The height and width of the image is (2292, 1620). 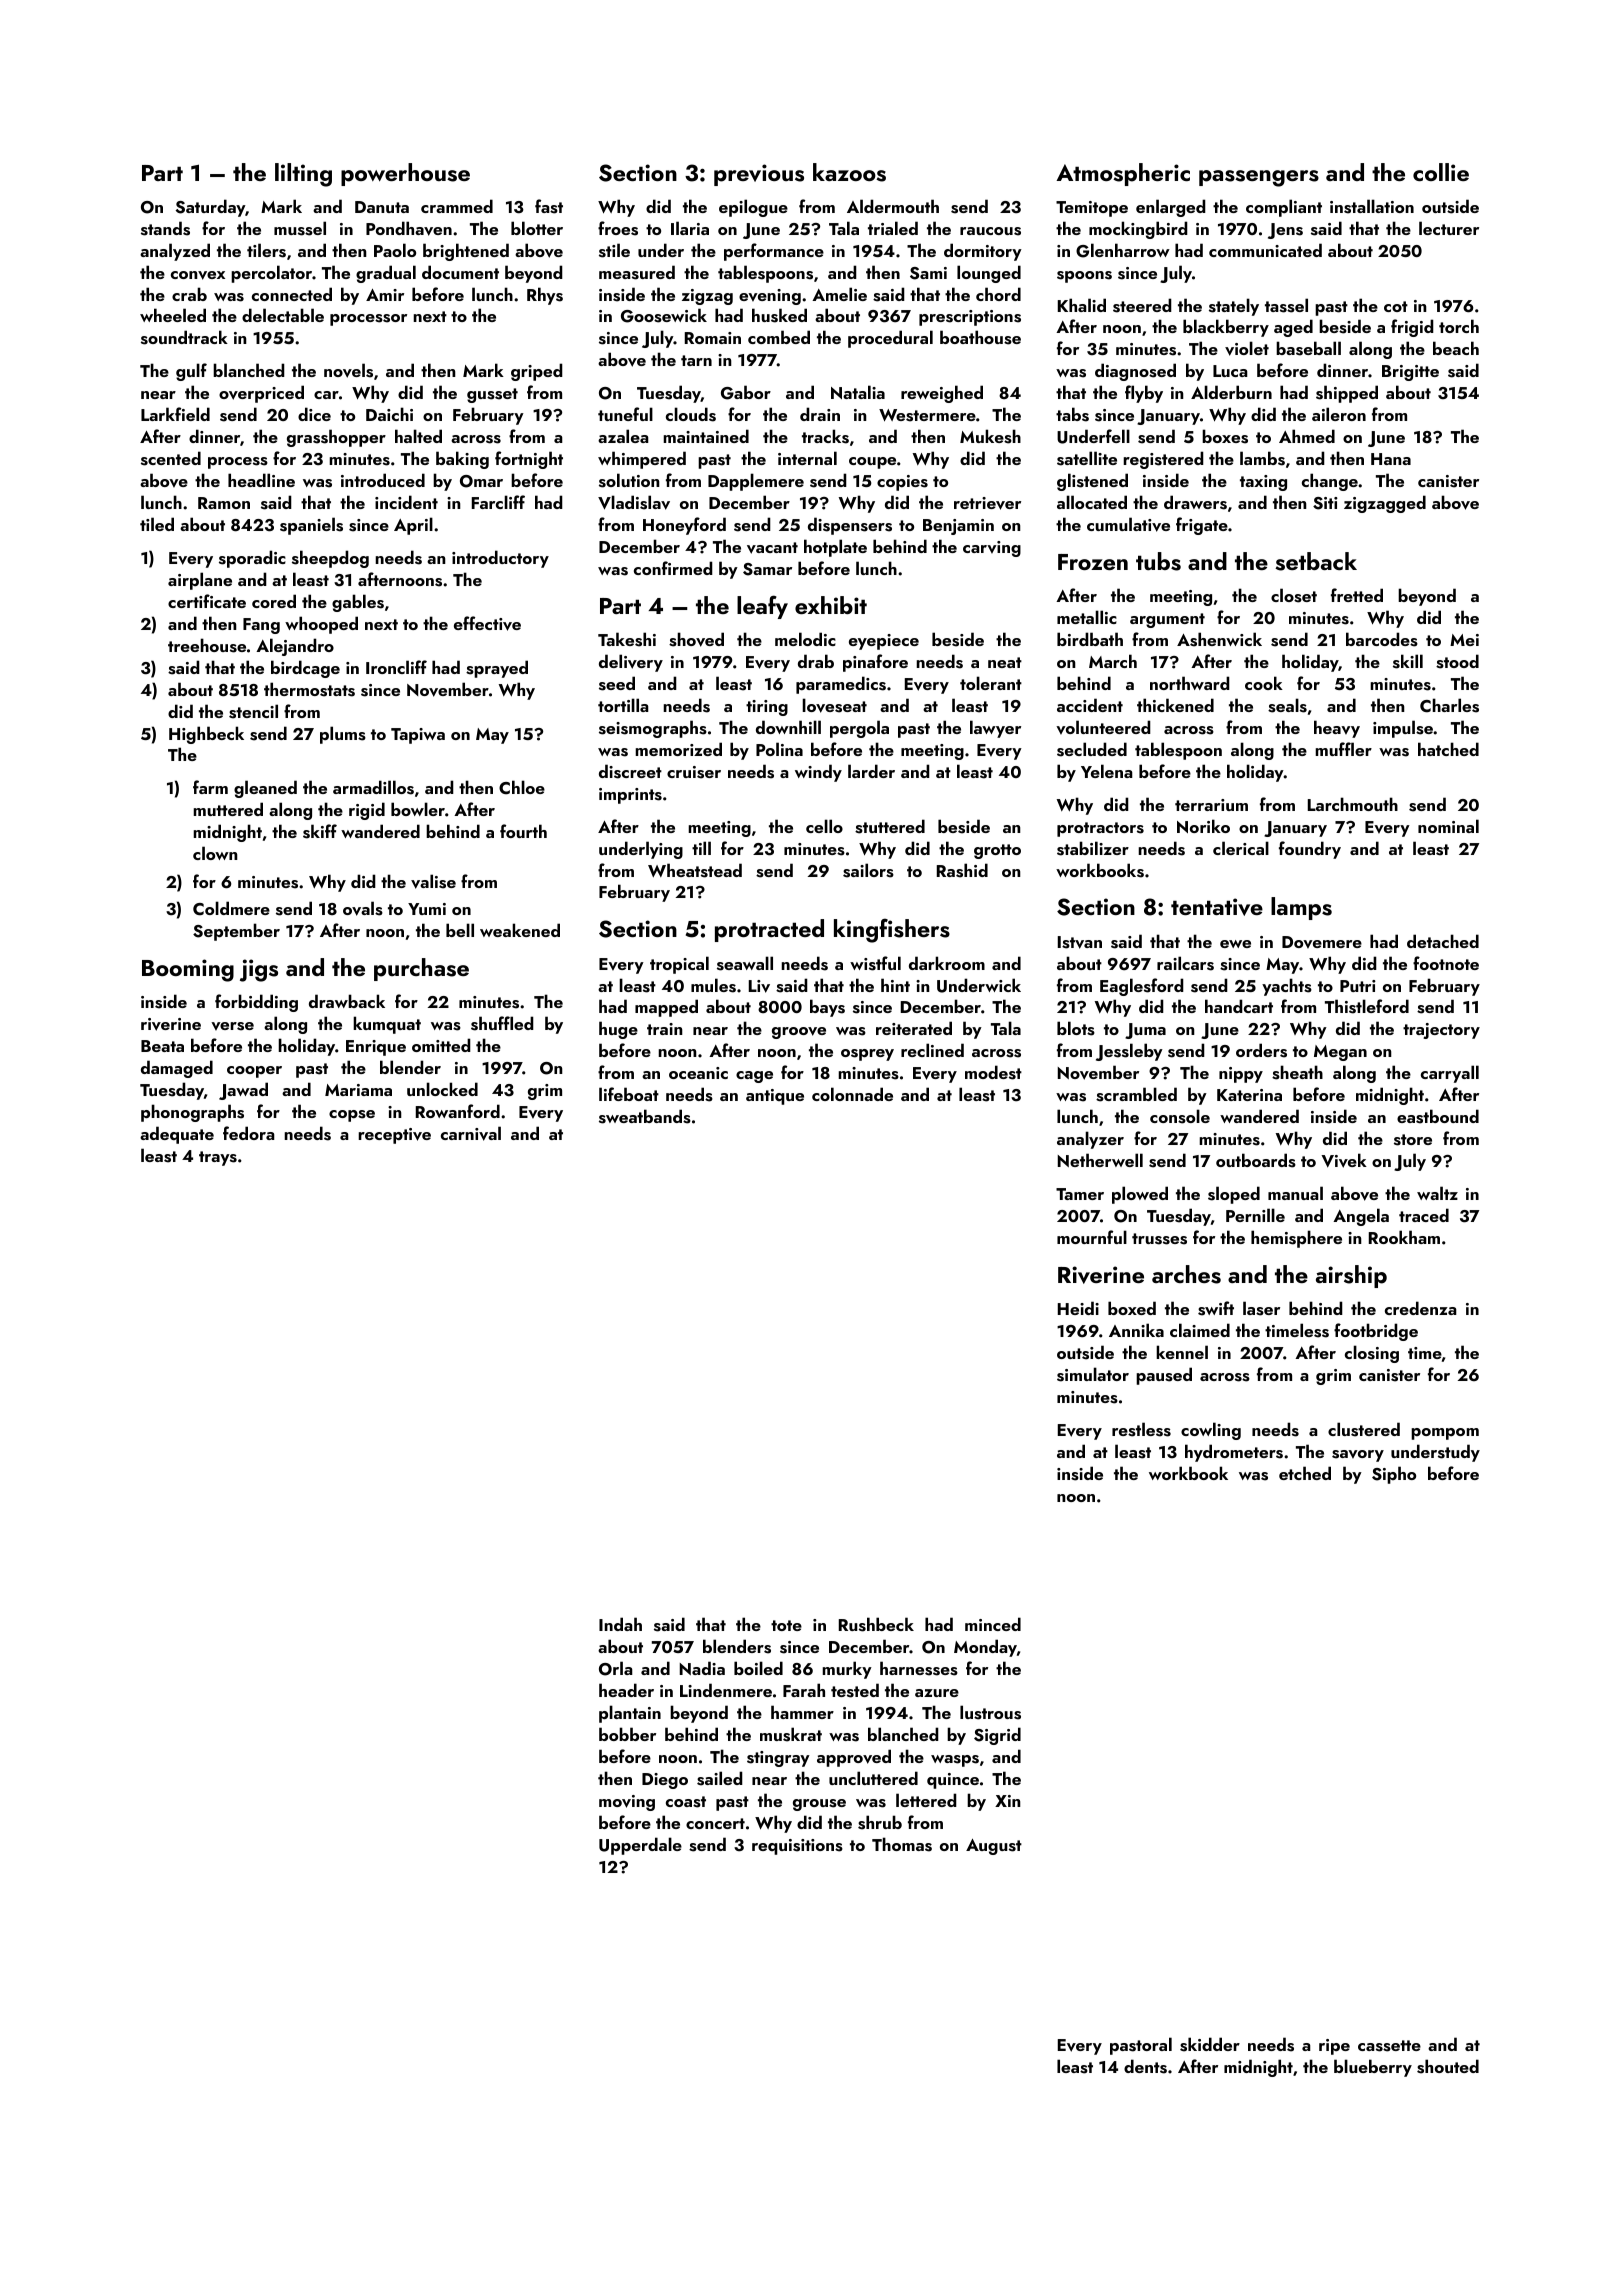 I want to click on minced, so click(x=993, y=1624).
